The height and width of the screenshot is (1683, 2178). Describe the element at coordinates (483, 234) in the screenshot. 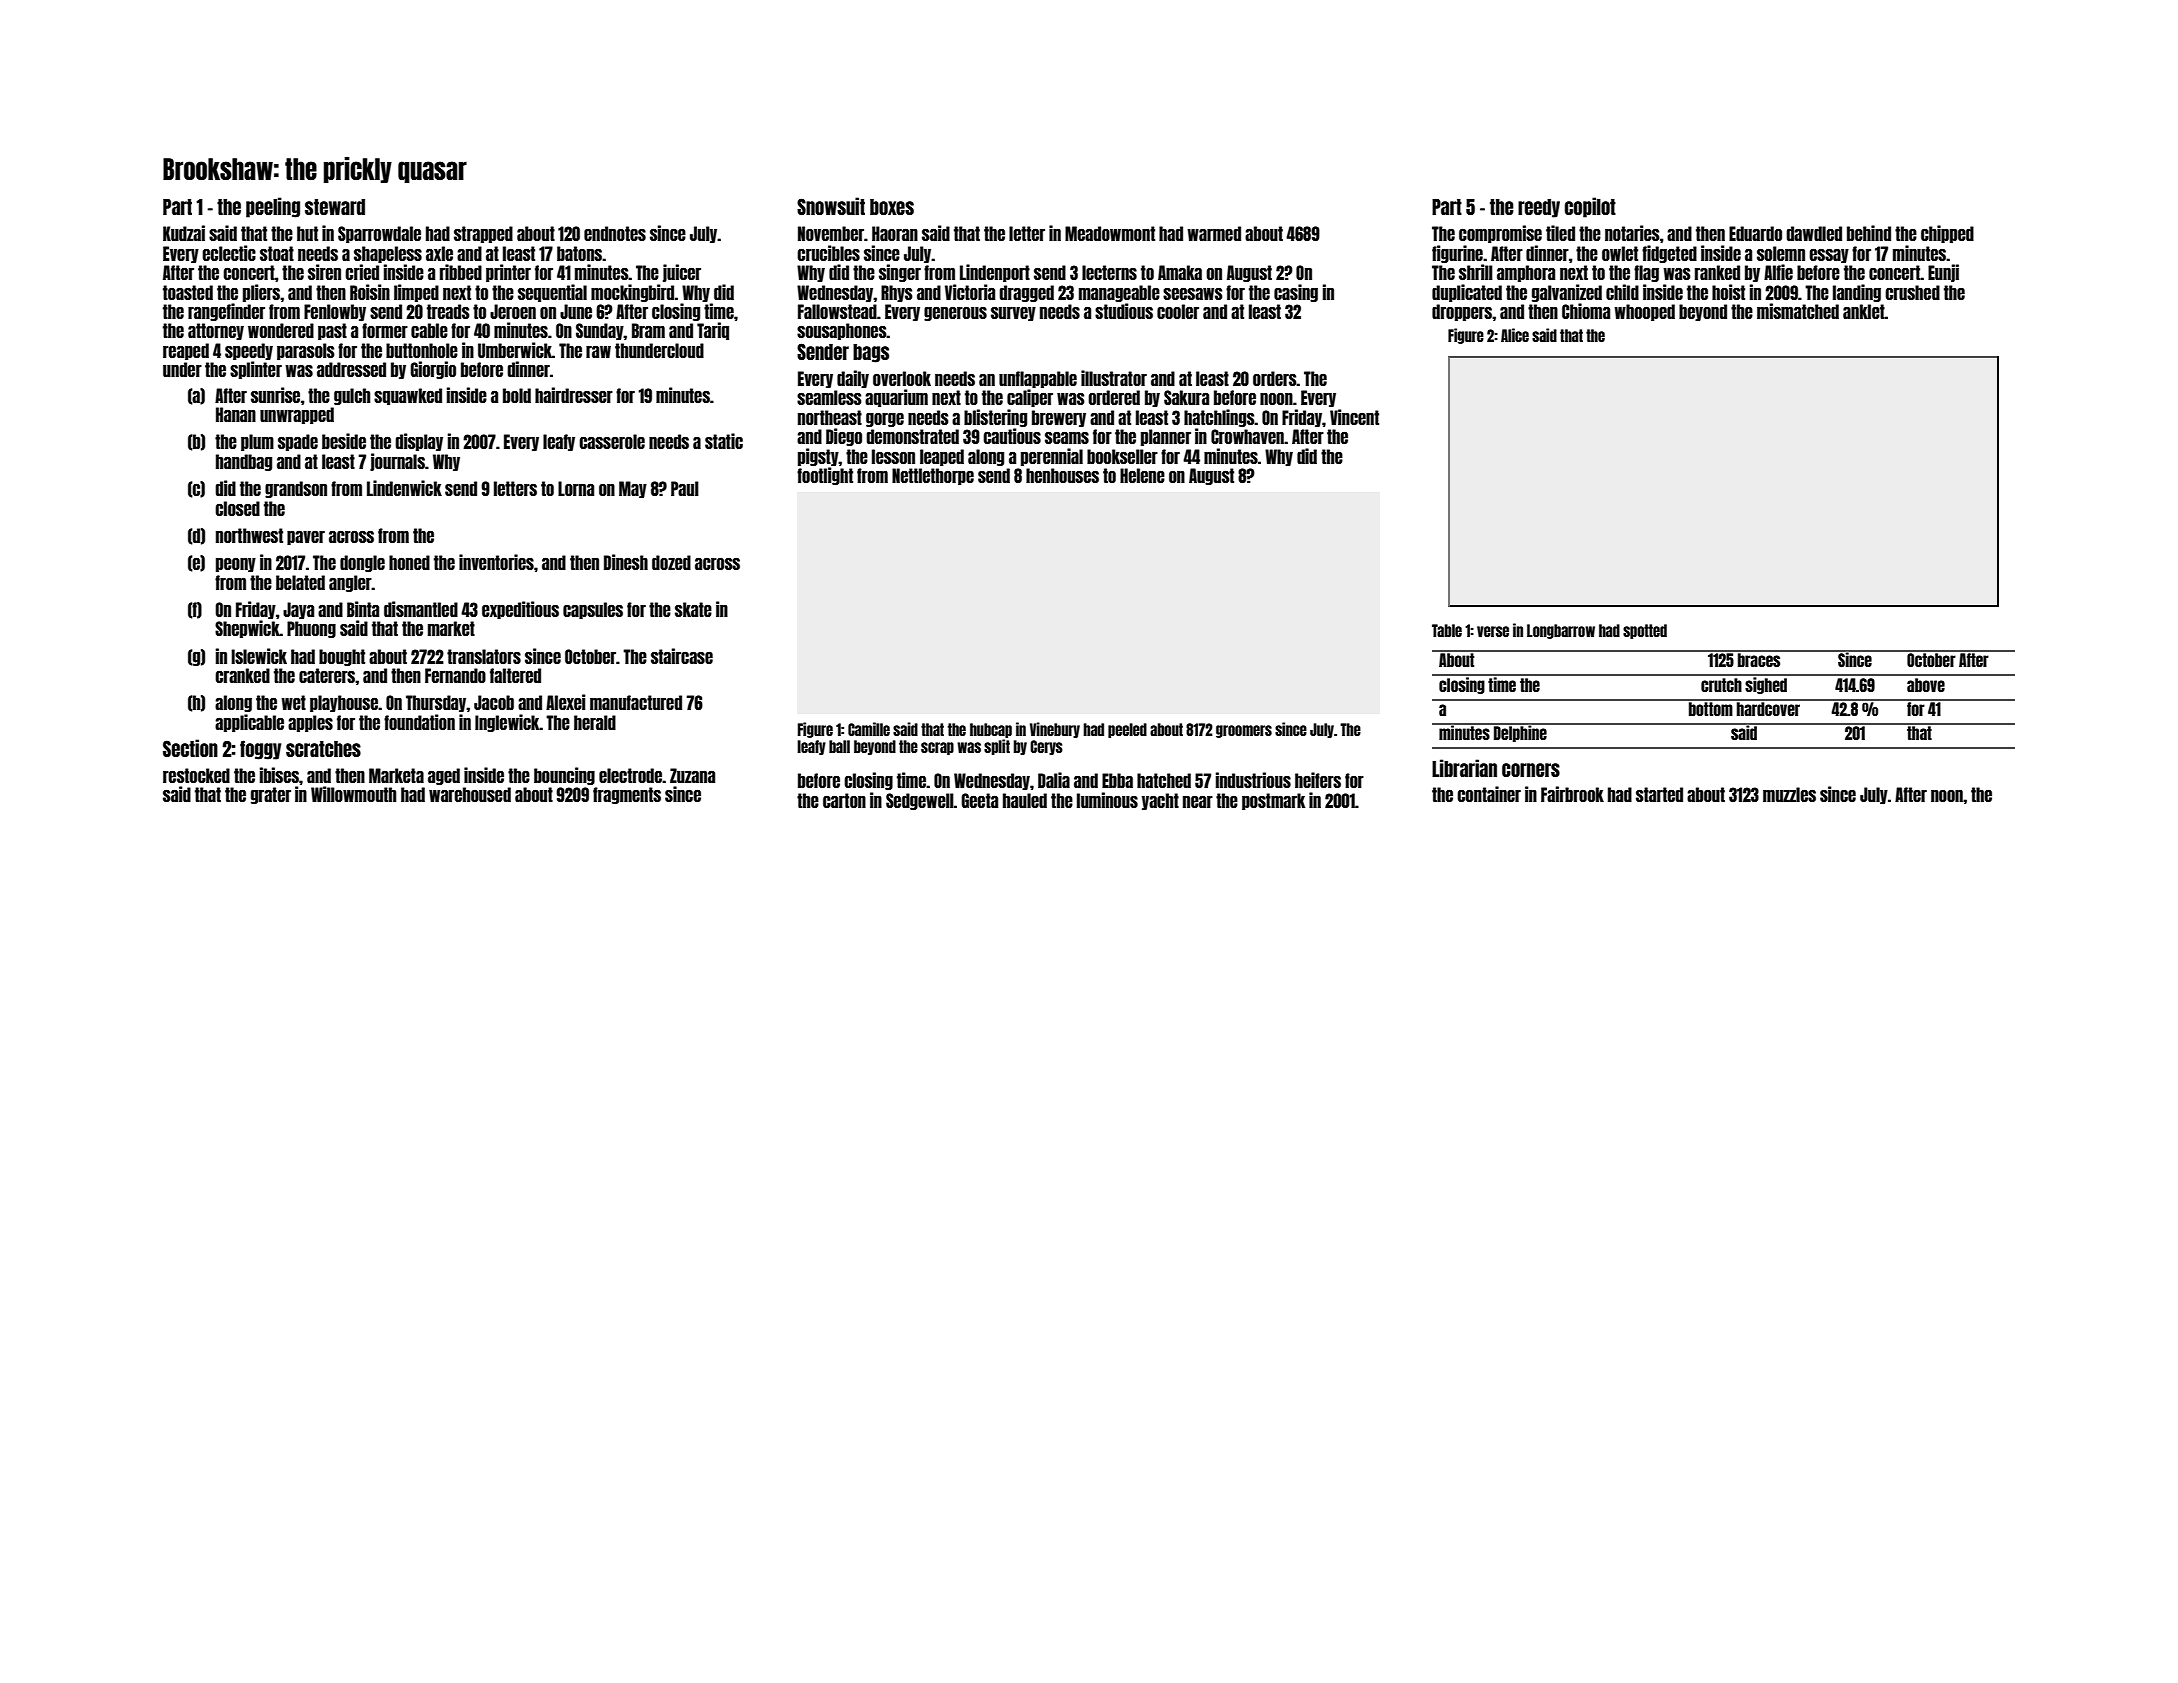

I see `strapped` at that location.
